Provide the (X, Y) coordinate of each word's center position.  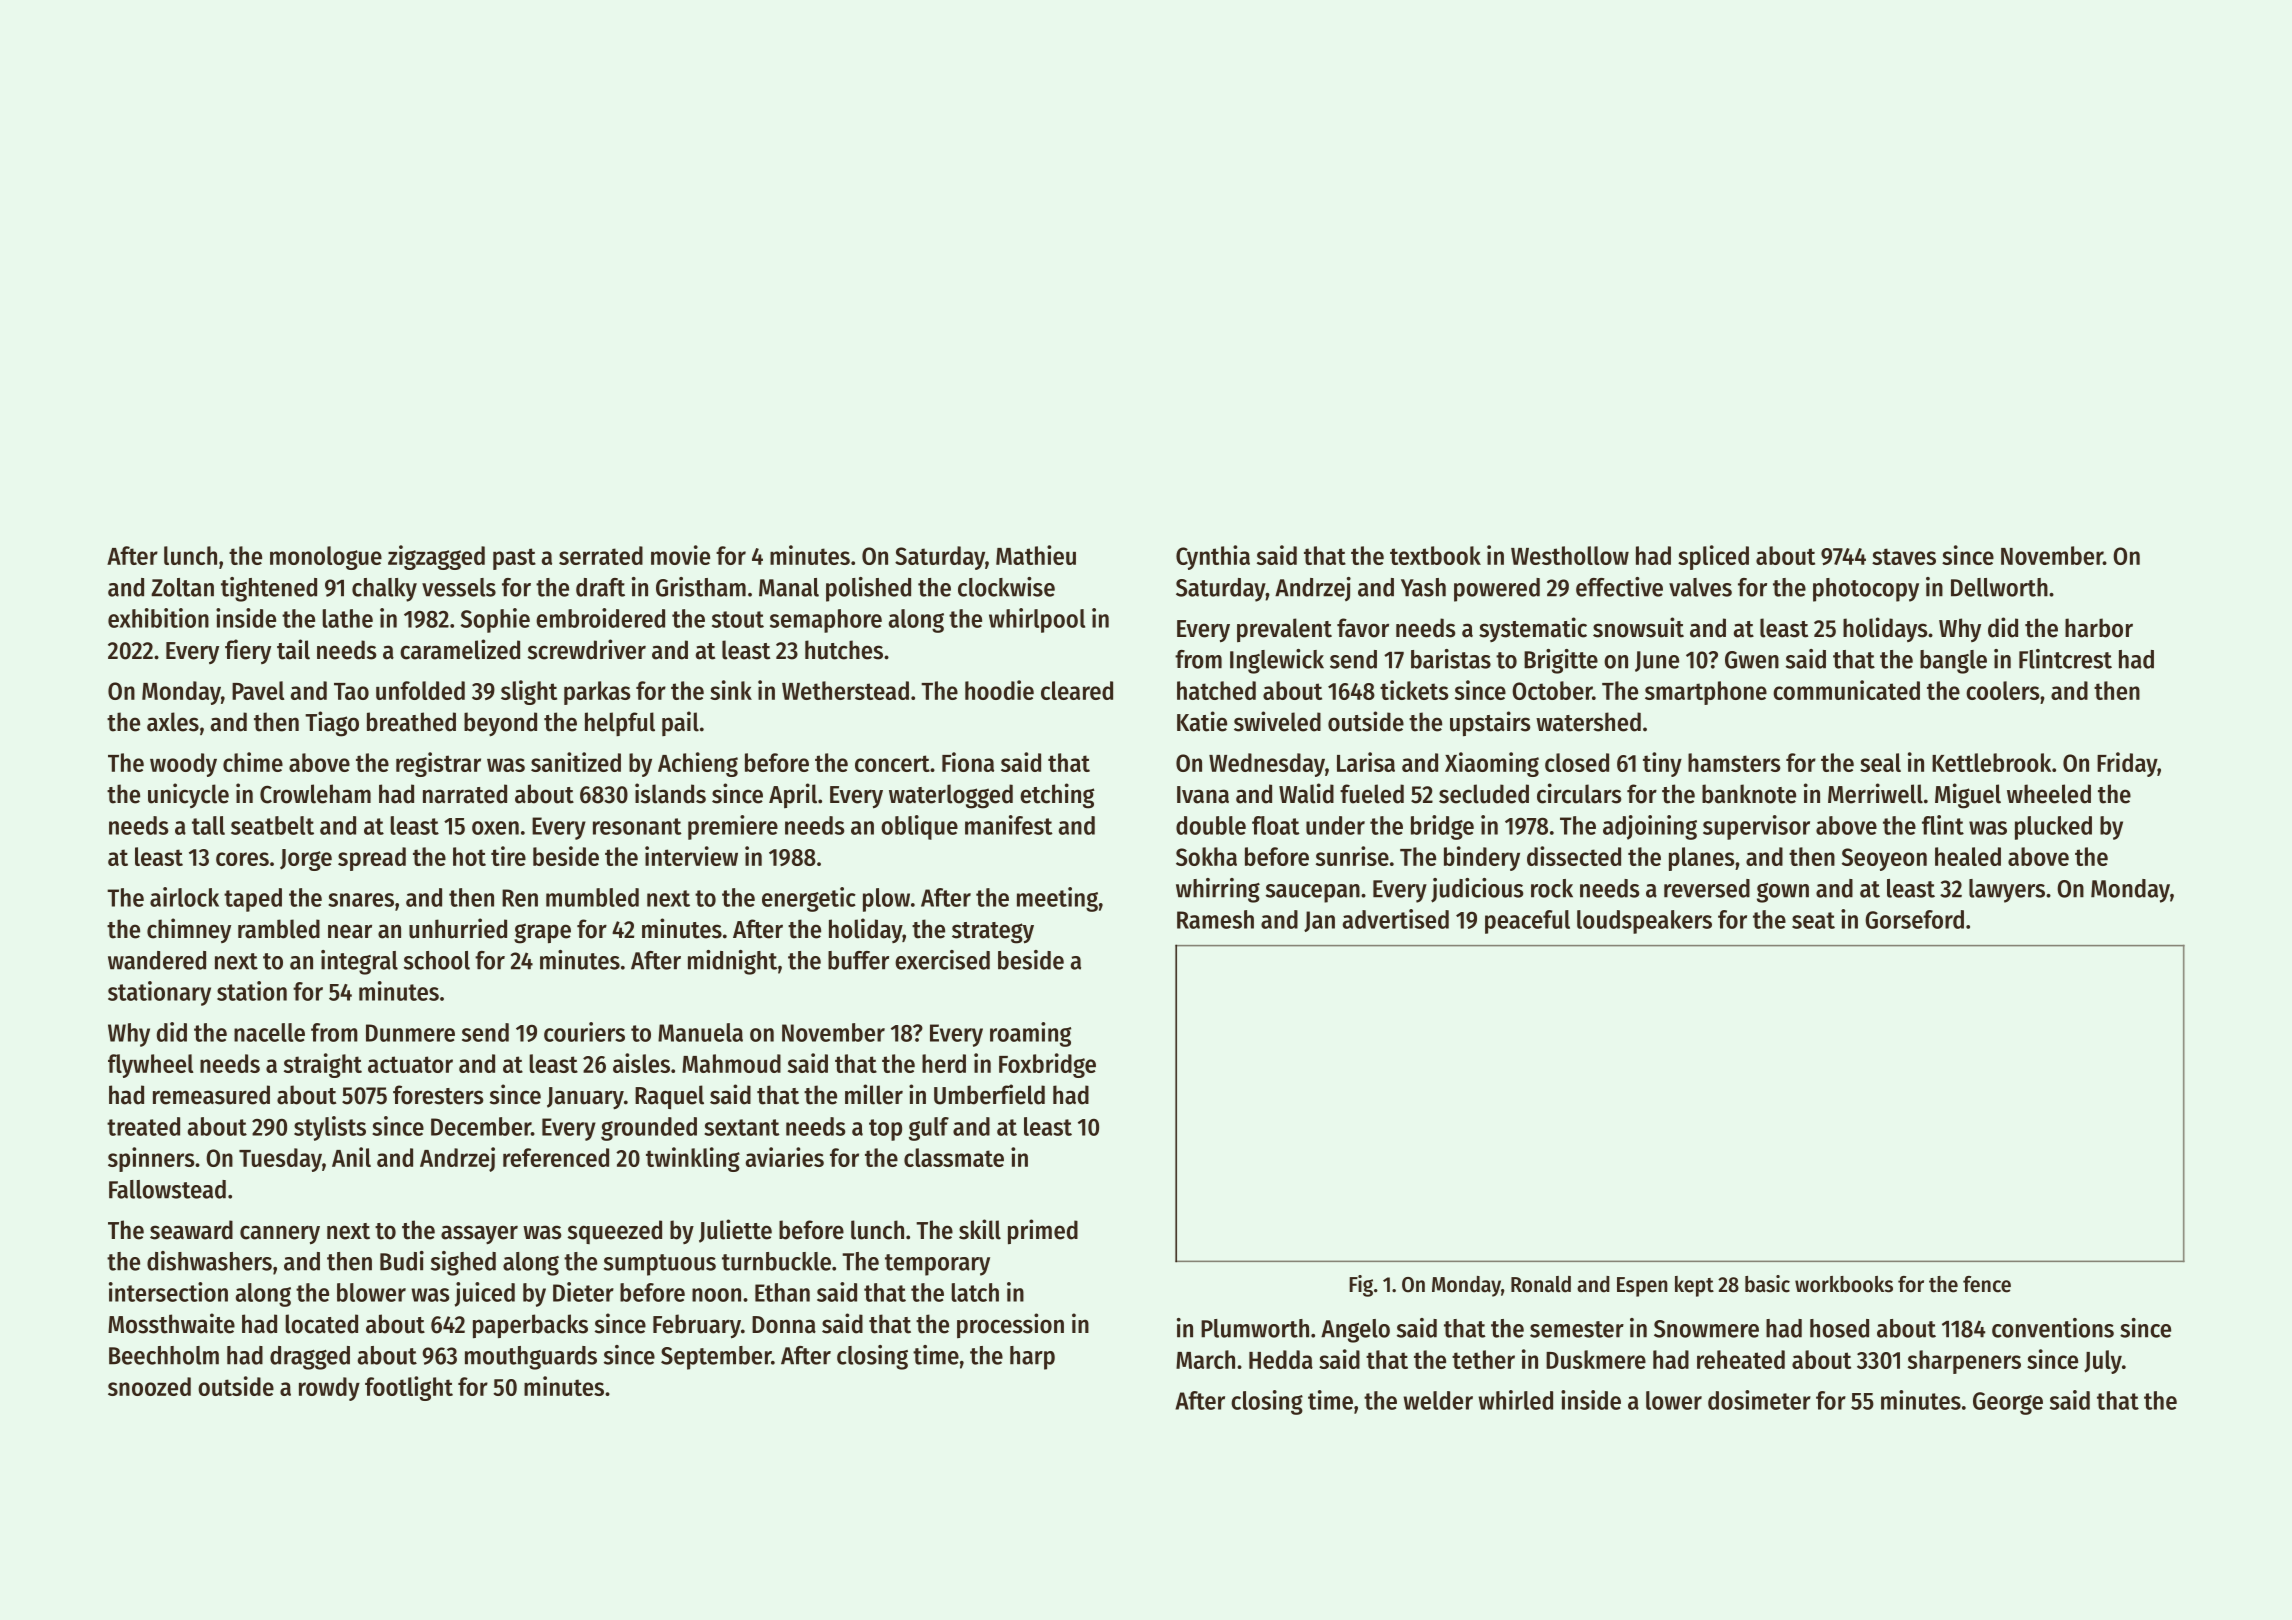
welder (1438, 1400)
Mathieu (1036, 555)
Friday (2127, 764)
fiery (248, 651)
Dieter (583, 1292)
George (2008, 1403)
